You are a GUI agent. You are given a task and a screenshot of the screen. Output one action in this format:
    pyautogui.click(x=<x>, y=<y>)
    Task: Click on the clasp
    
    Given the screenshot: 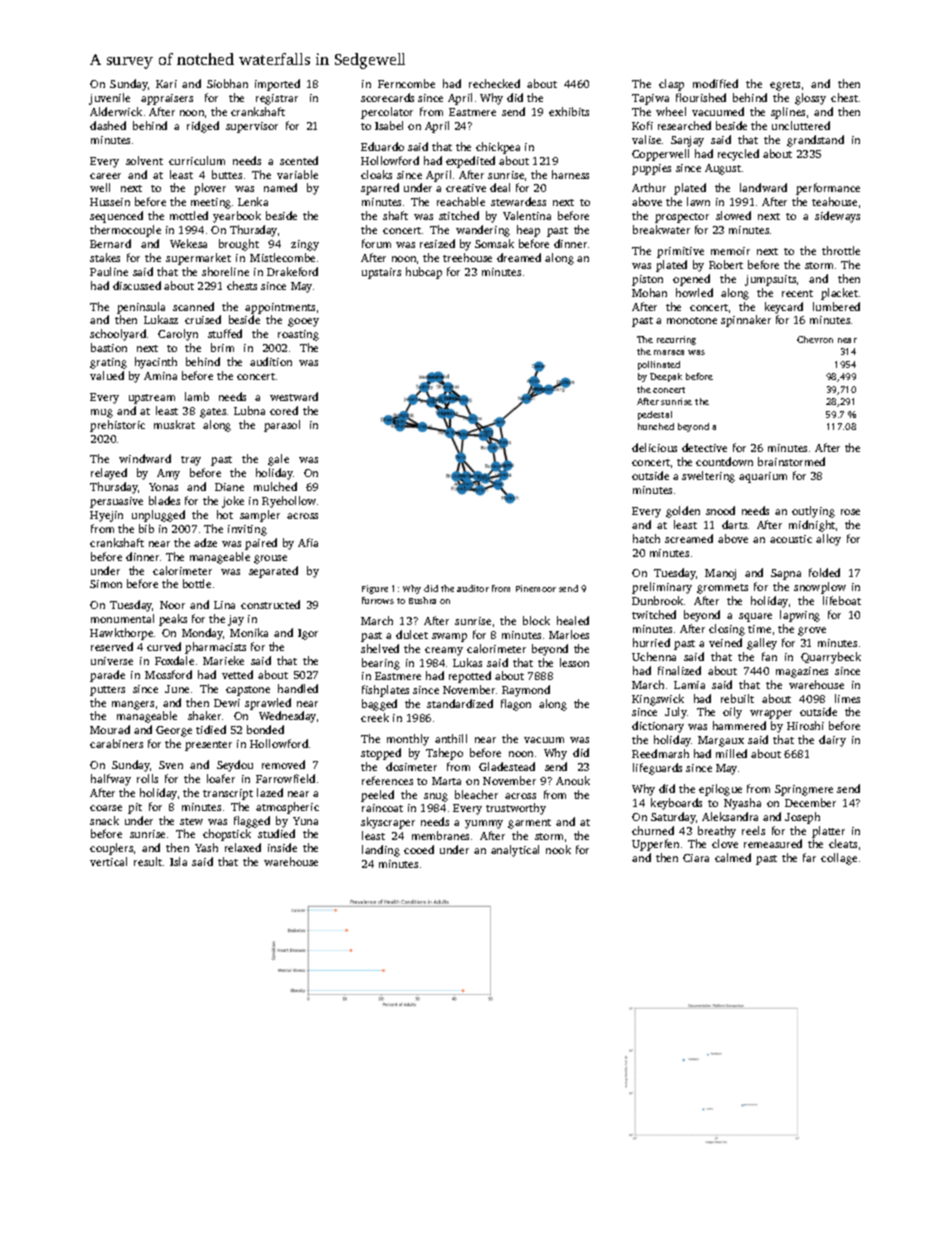 What is the action you would take?
    pyautogui.click(x=671, y=85)
